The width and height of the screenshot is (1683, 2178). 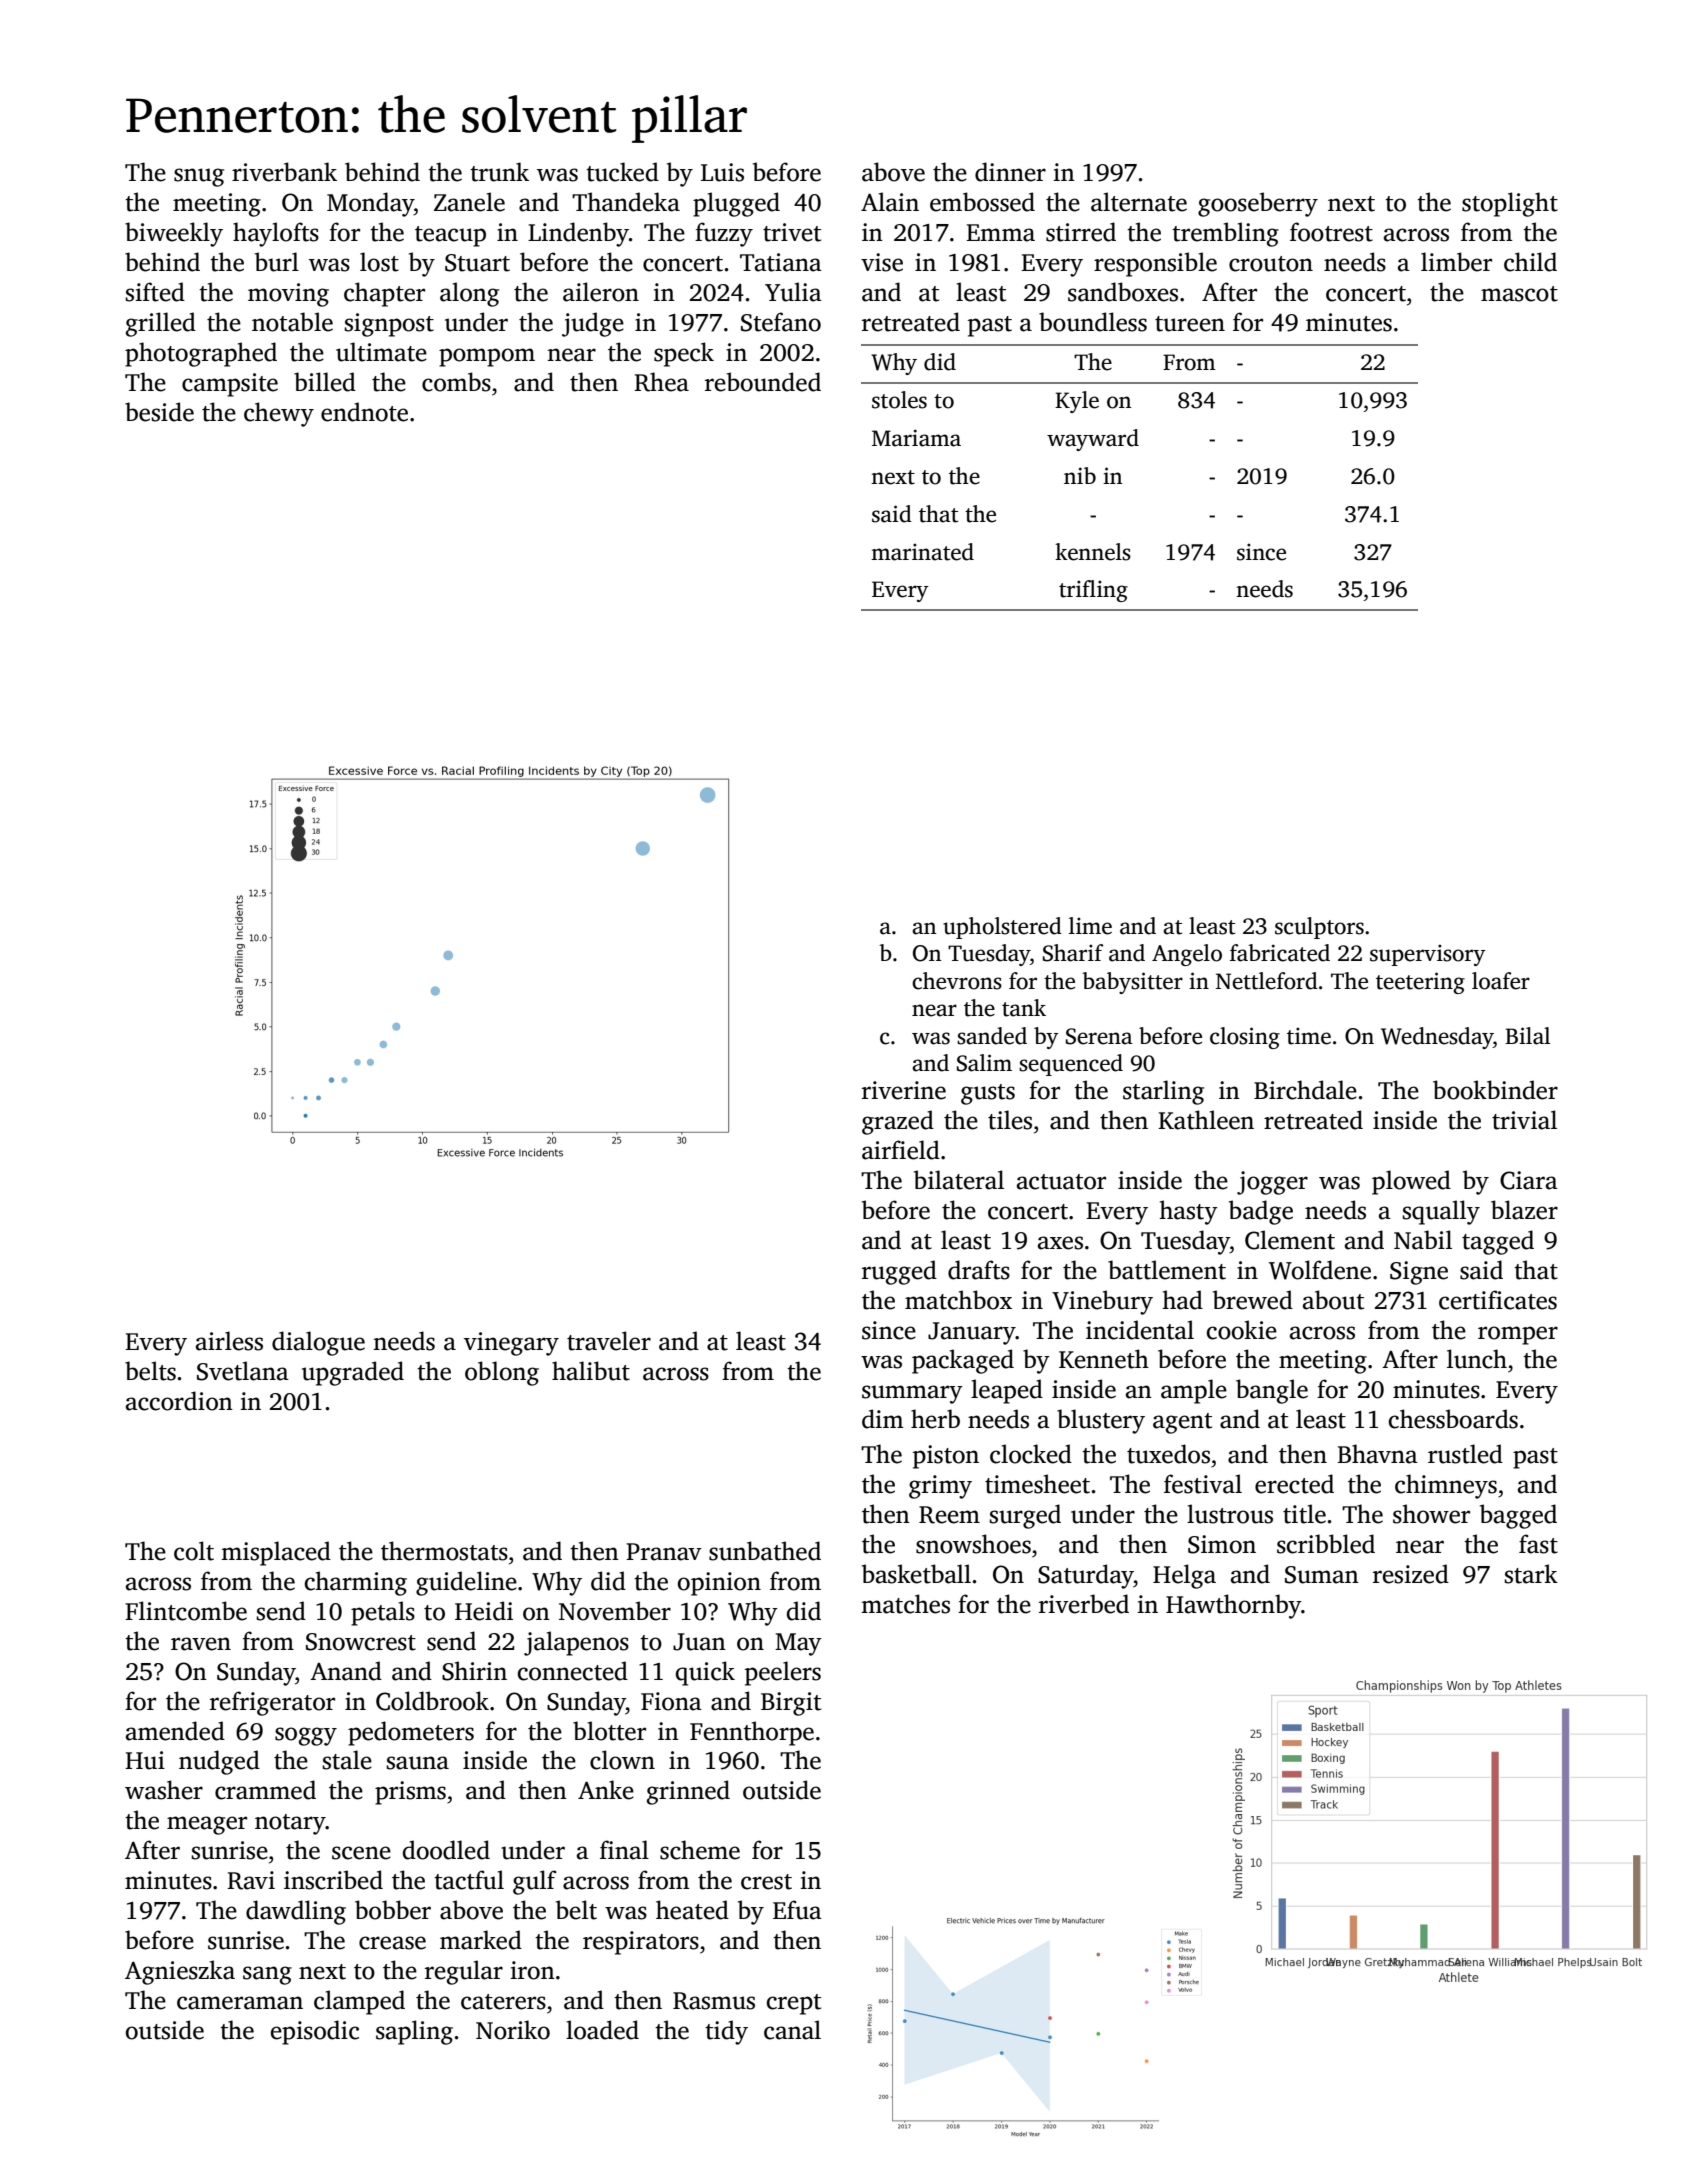 What do you see at coordinates (1061, 1182) in the screenshot?
I see `actuator` at bounding box center [1061, 1182].
